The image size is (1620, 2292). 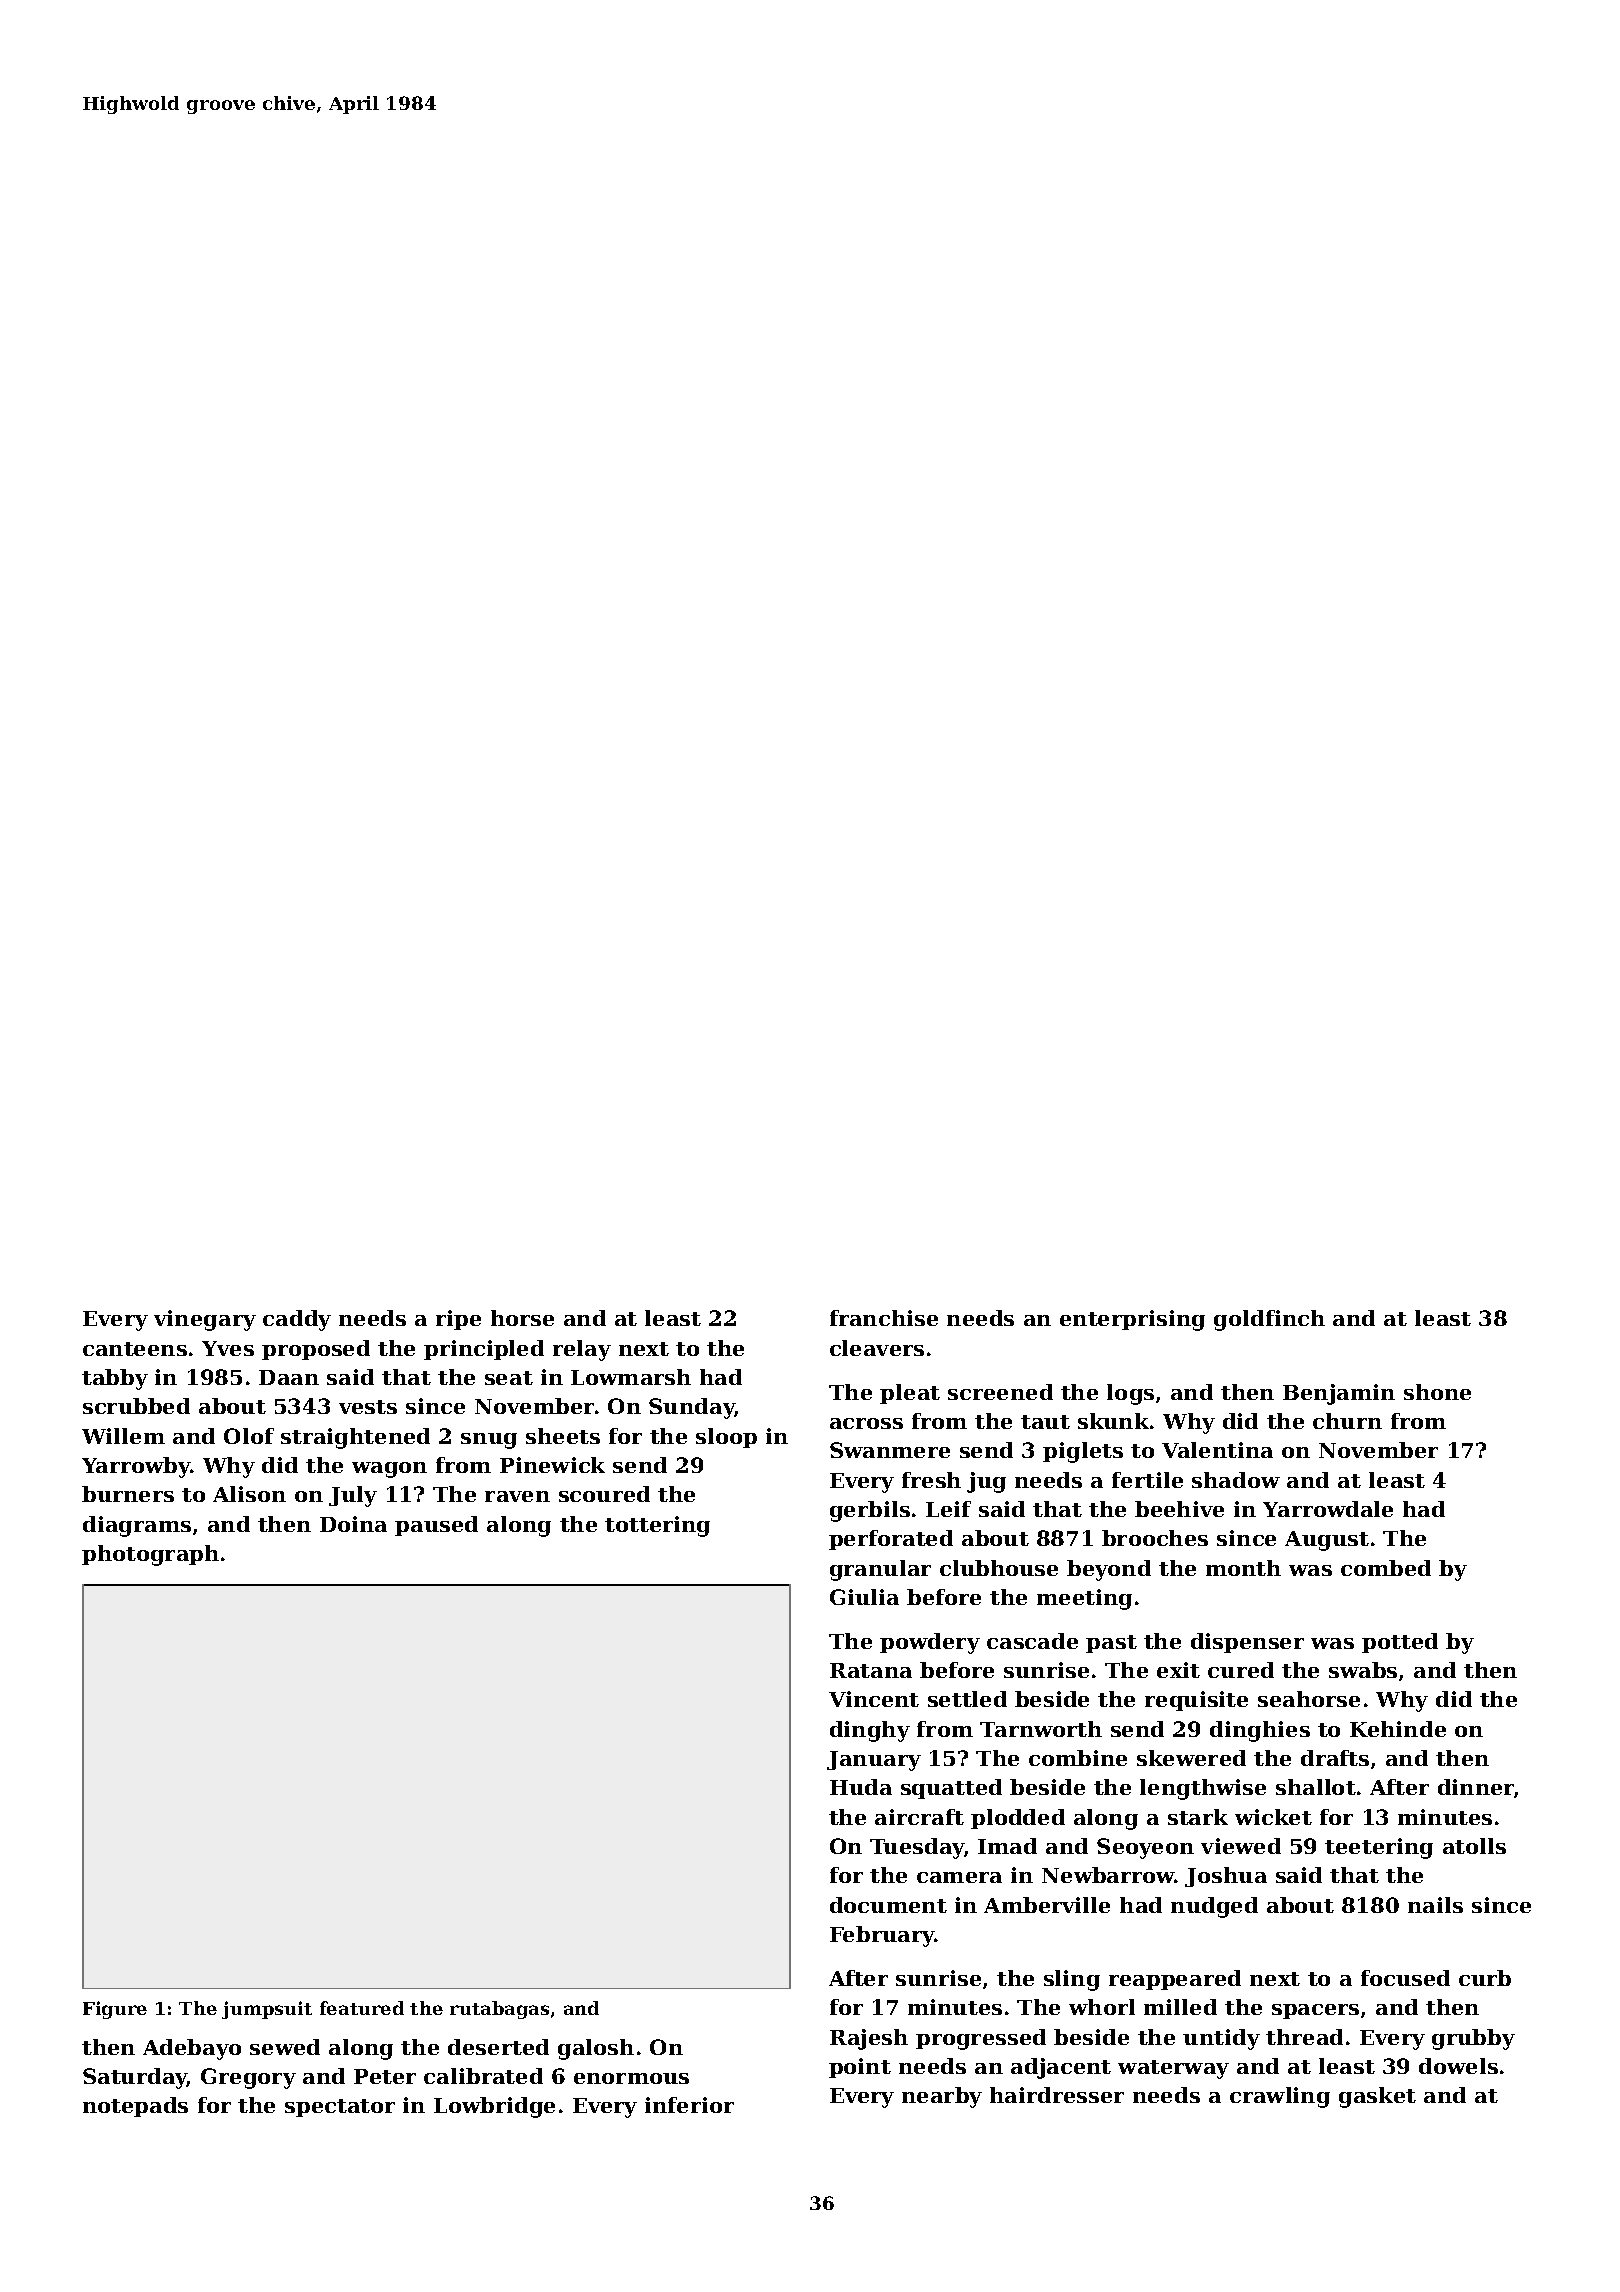 I want to click on potted, so click(x=1400, y=1643).
